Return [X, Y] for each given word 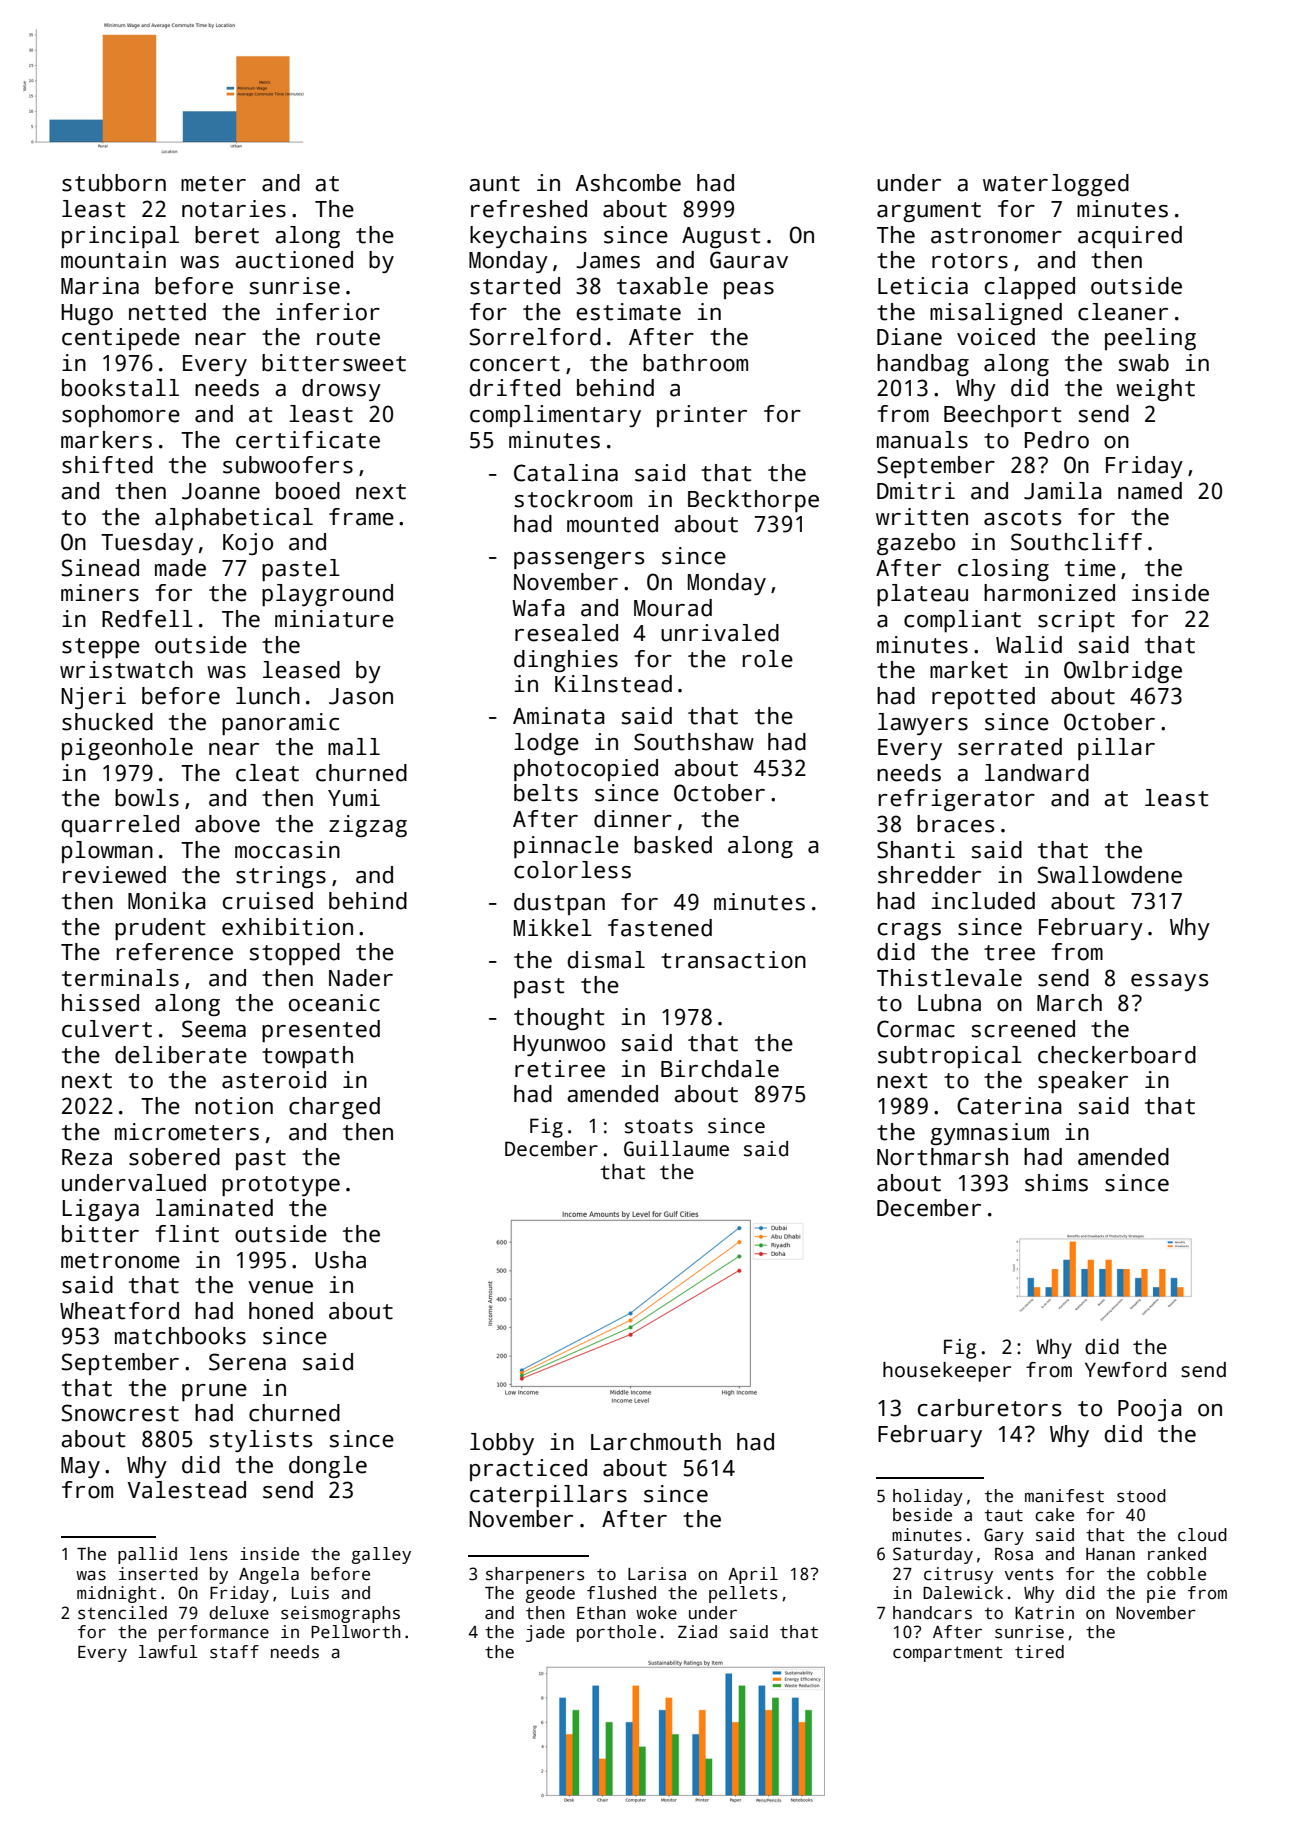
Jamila [1063, 491]
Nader [361, 978]
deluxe [239, 1613]
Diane [909, 337]
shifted [107, 465]
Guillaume [676, 1149]
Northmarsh [942, 1157]
